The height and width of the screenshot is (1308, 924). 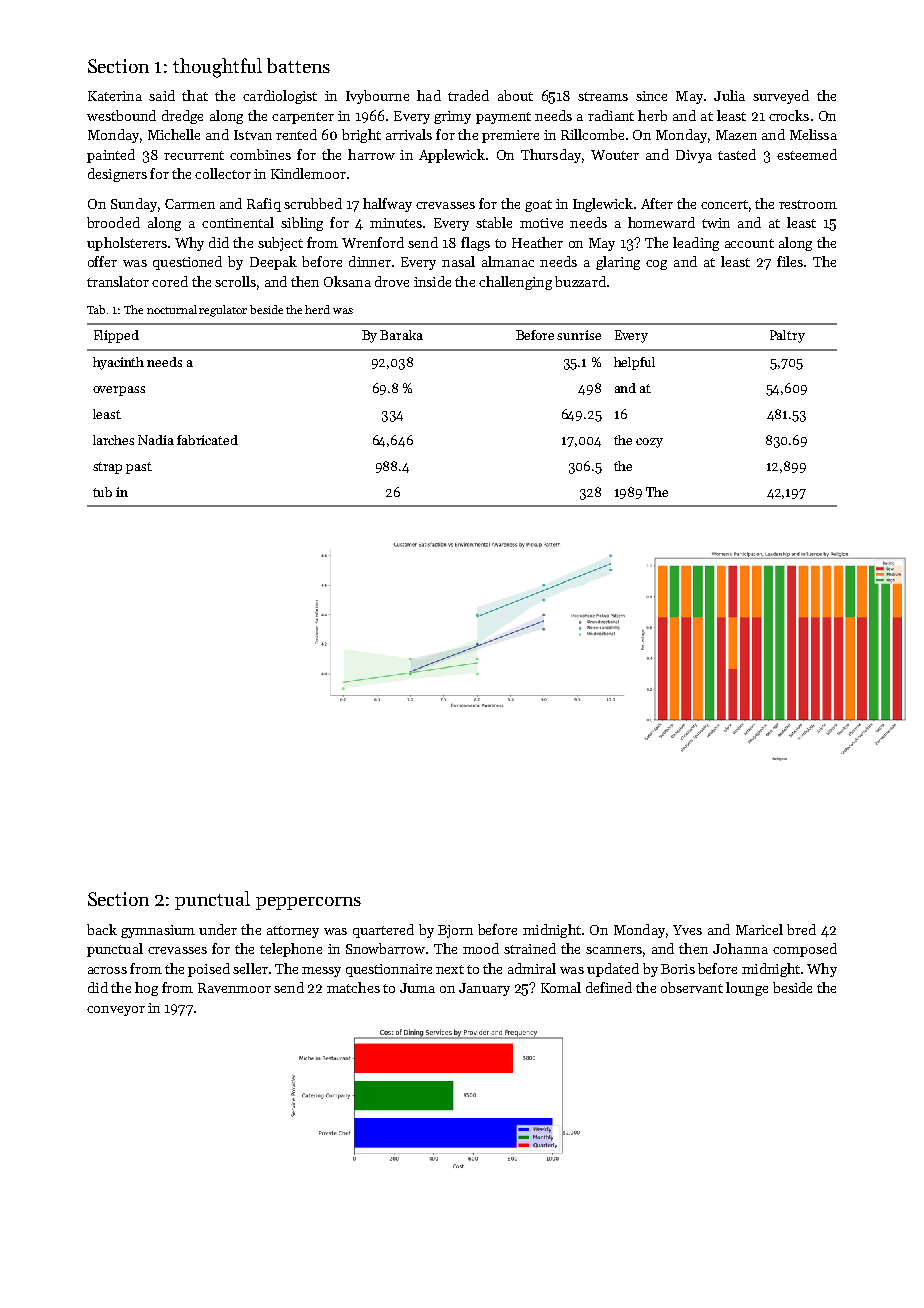 I want to click on had, so click(x=429, y=95).
